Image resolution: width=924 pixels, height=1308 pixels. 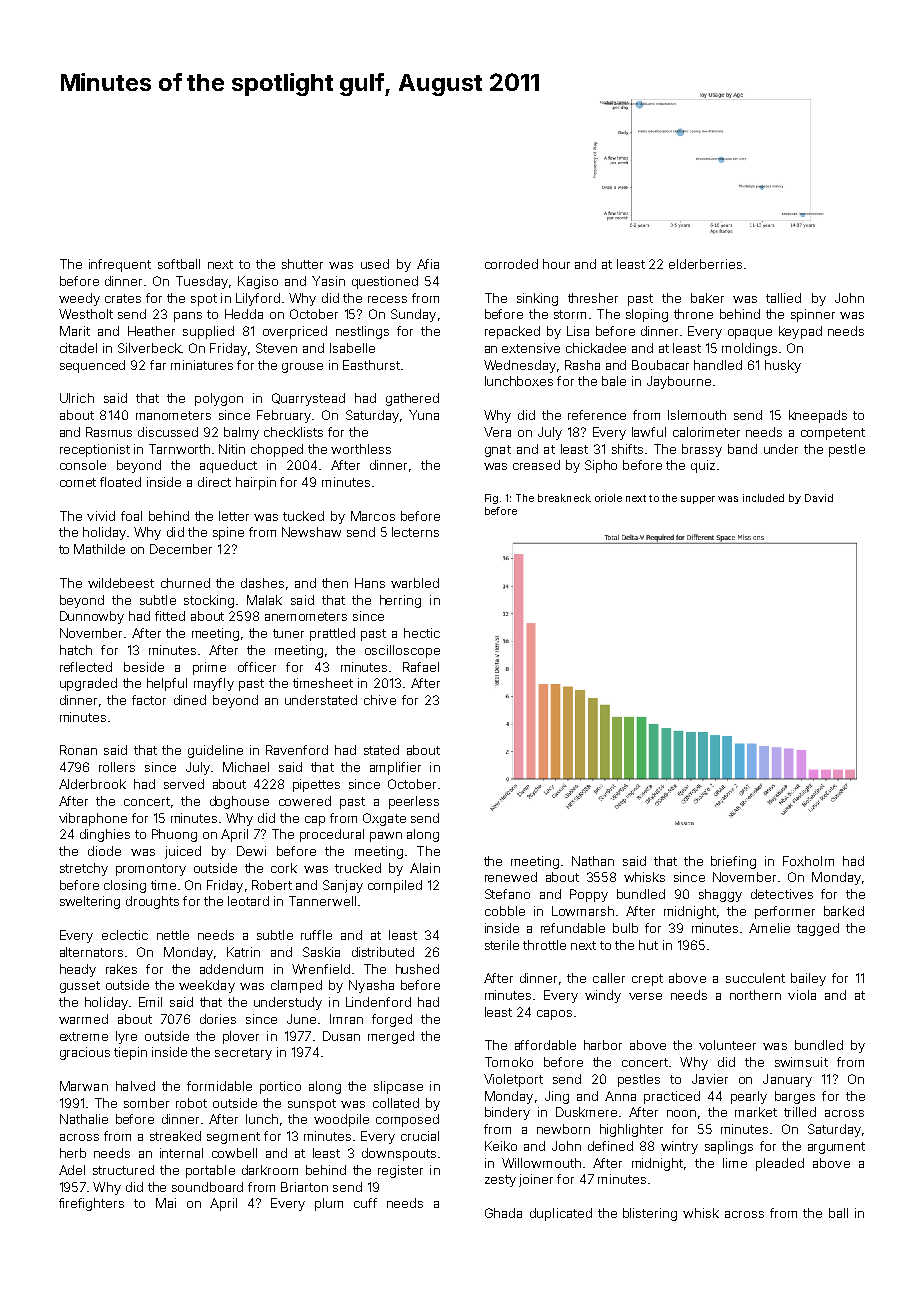 What do you see at coordinates (414, 802) in the screenshot?
I see `peerless` at bounding box center [414, 802].
